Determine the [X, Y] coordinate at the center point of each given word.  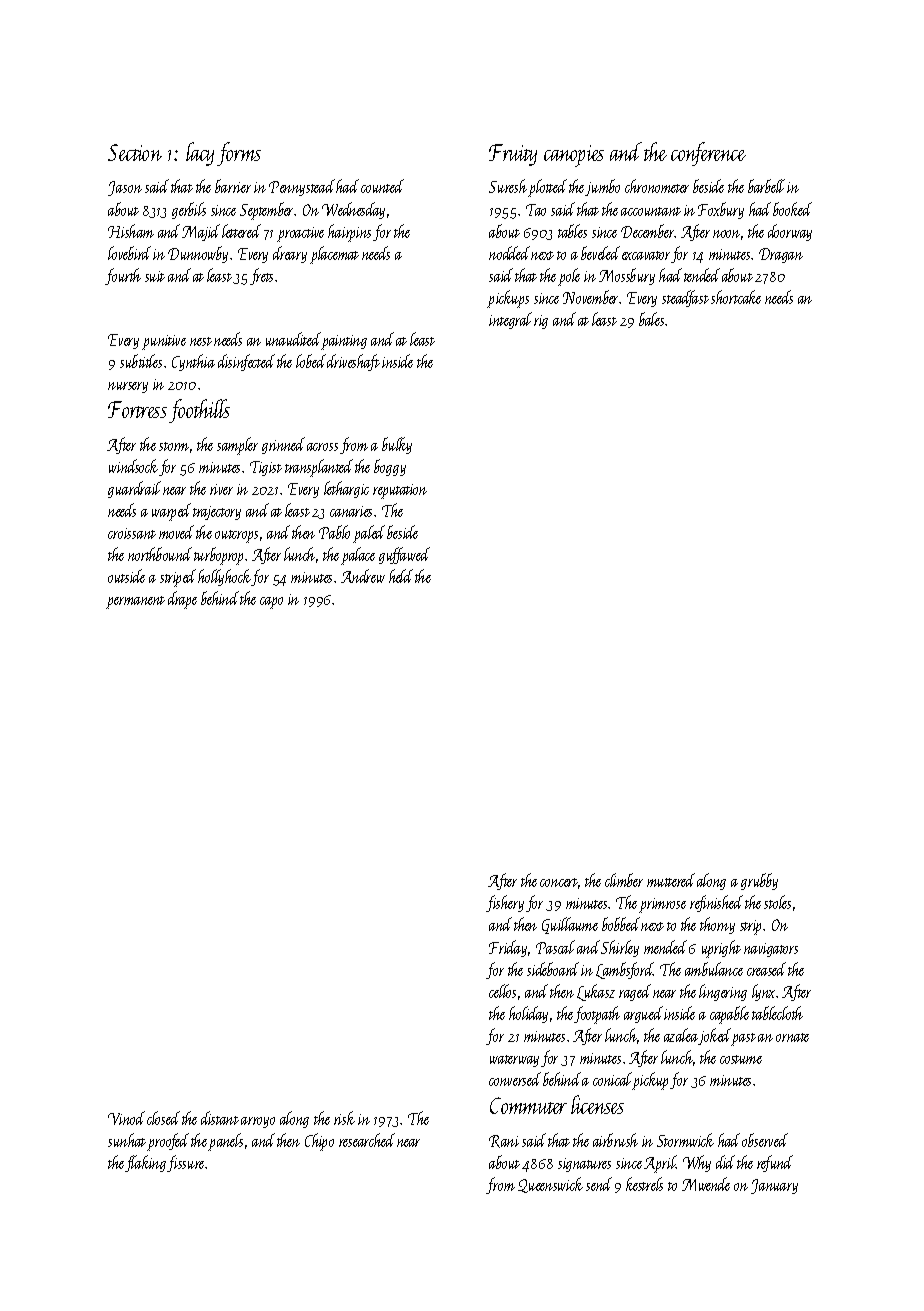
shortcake [736, 297]
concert [559, 882]
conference [708, 154]
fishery [505, 903]
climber [624, 880]
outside [126, 576]
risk [344, 1118]
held [401, 576]
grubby [759, 881]
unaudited [293, 339]
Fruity [513, 155]
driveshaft [353, 362]
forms [239, 154]
